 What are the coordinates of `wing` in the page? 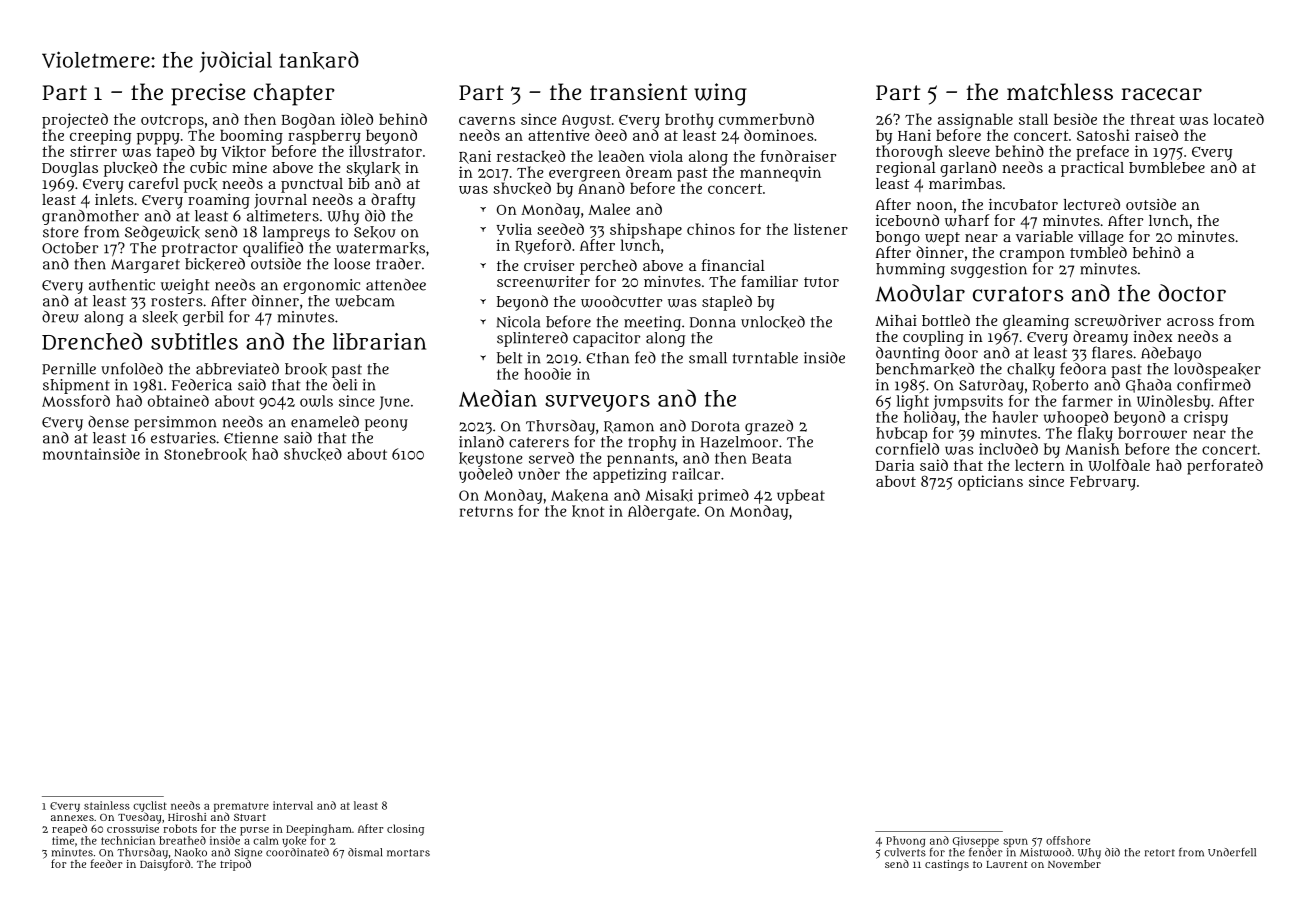 It's located at (720, 94).
